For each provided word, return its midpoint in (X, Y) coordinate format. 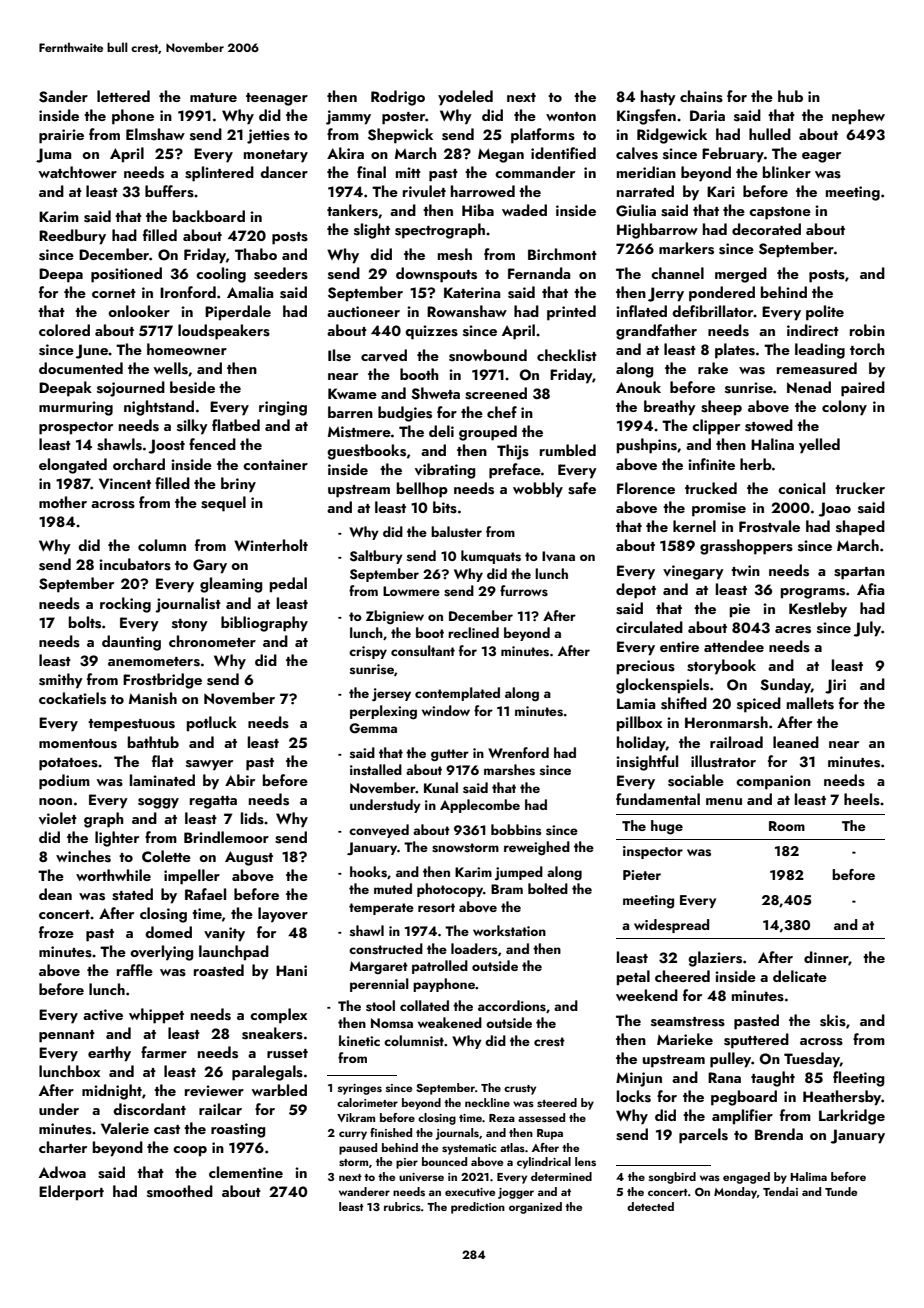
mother (63, 502)
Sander (63, 96)
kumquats (491, 557)
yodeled (465, 98)
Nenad (809, 387)
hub (790, 96)
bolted (548, 888)
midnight (112, 1092)
